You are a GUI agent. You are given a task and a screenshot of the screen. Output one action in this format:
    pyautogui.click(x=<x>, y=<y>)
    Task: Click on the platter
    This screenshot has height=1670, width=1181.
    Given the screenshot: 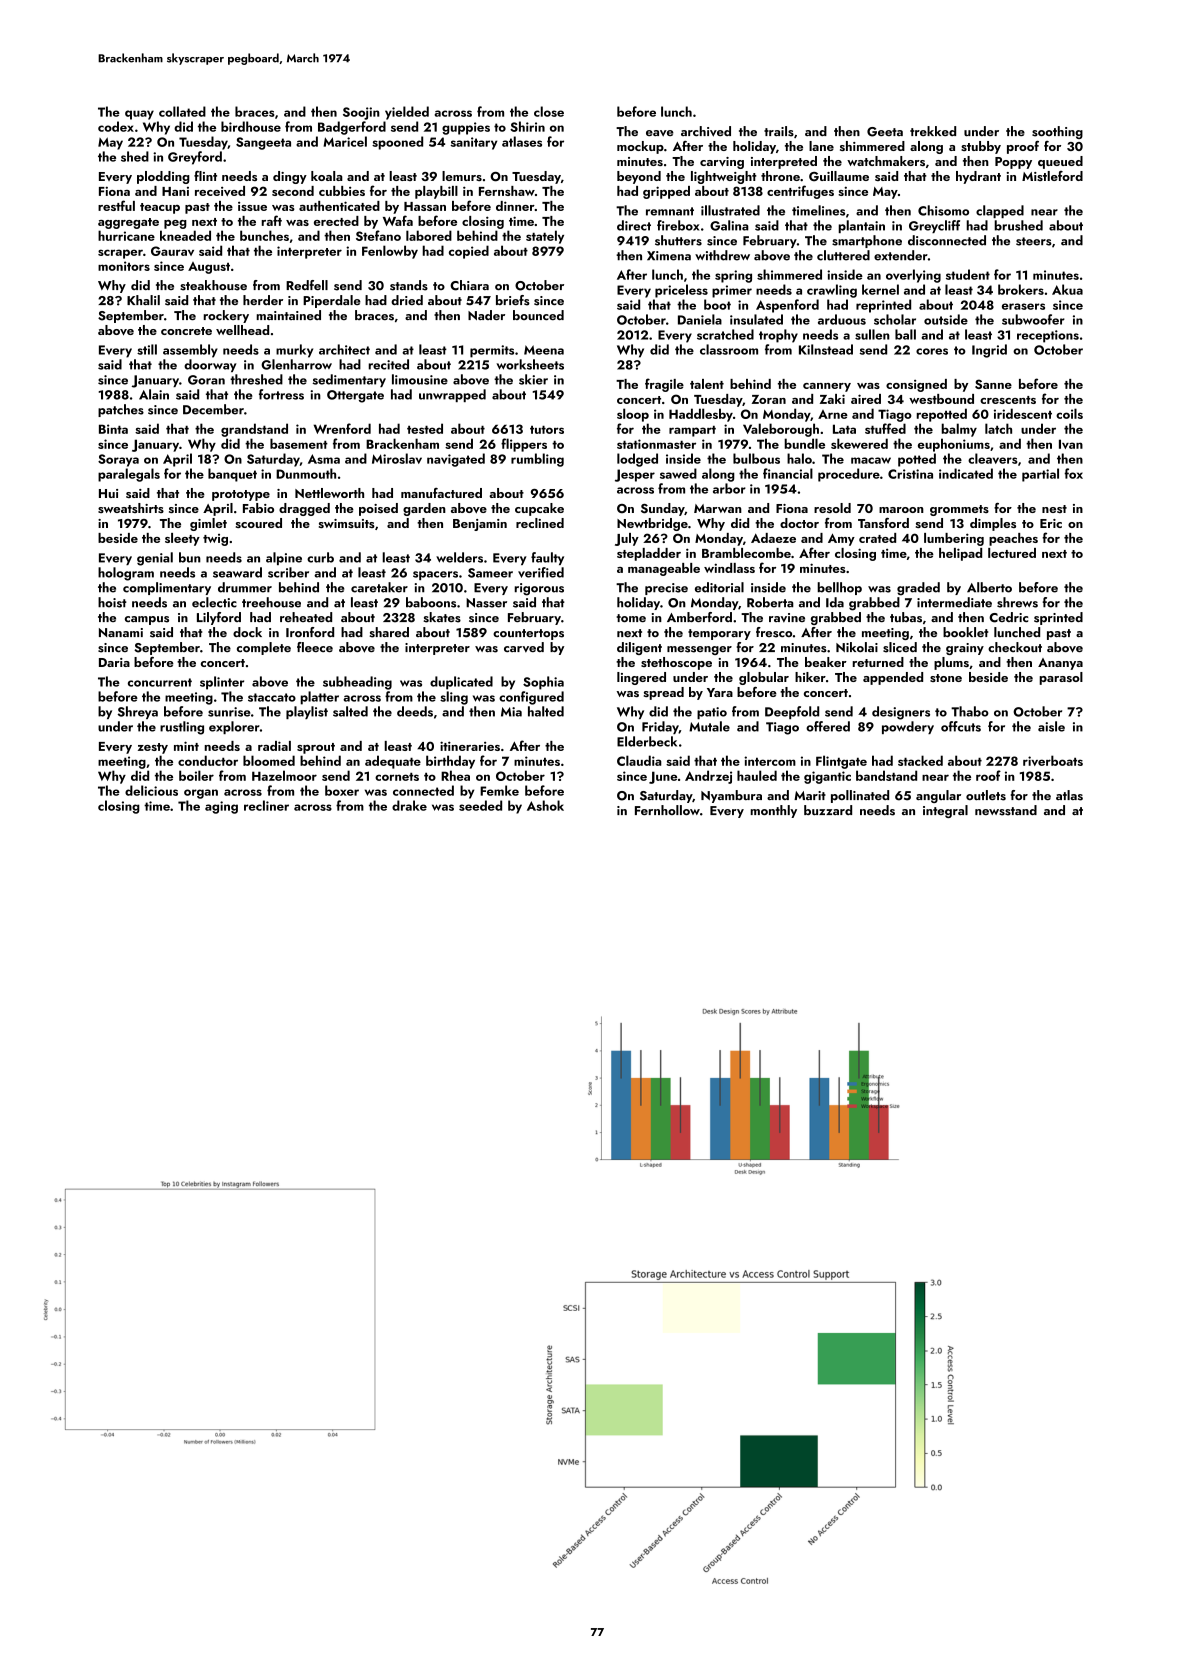 What is the action you would take?
    pyautogui.click(x=319, y=698)
